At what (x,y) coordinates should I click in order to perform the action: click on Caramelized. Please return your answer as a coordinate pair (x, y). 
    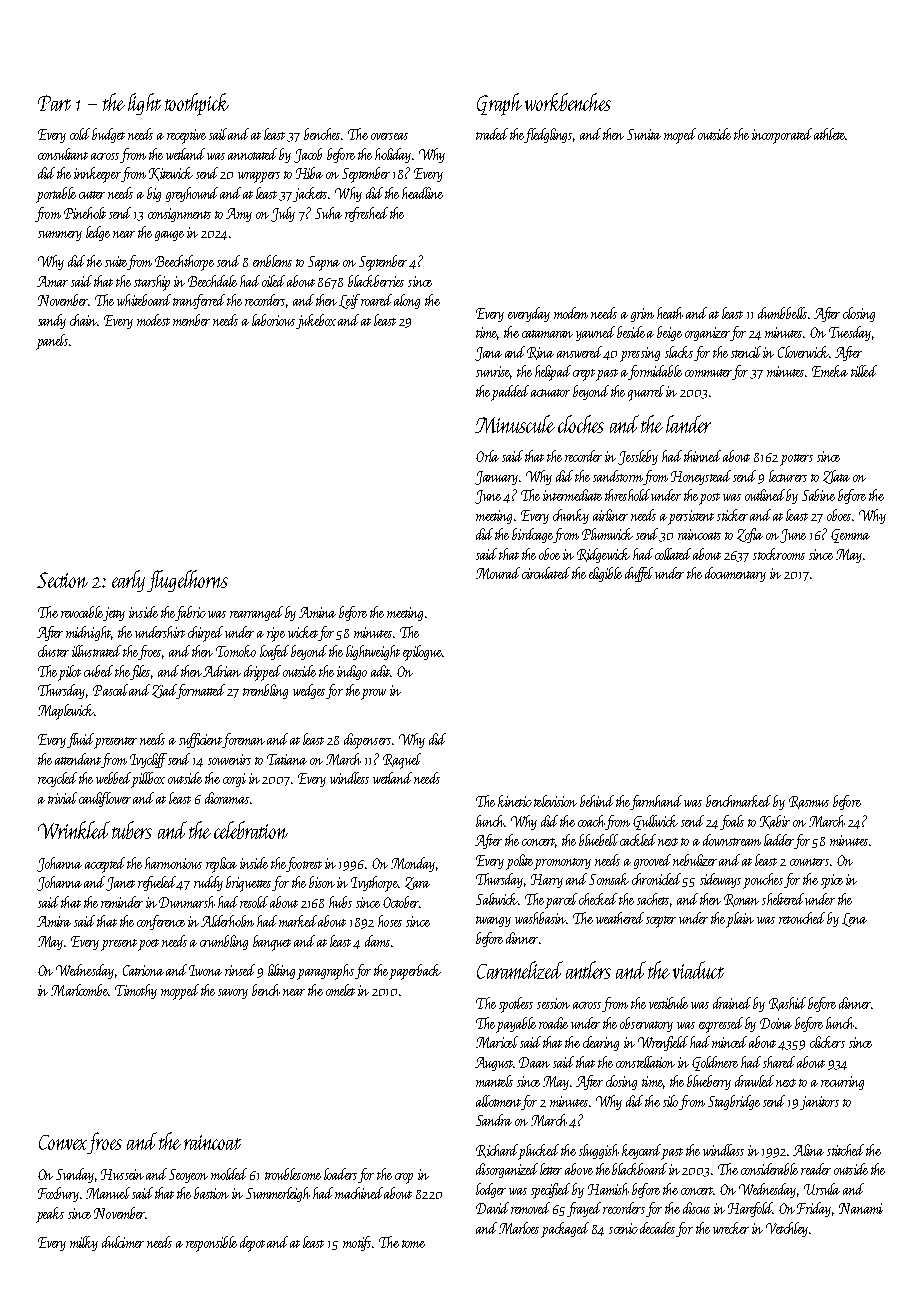
    Looking at the image, I should click on (520, 970).
